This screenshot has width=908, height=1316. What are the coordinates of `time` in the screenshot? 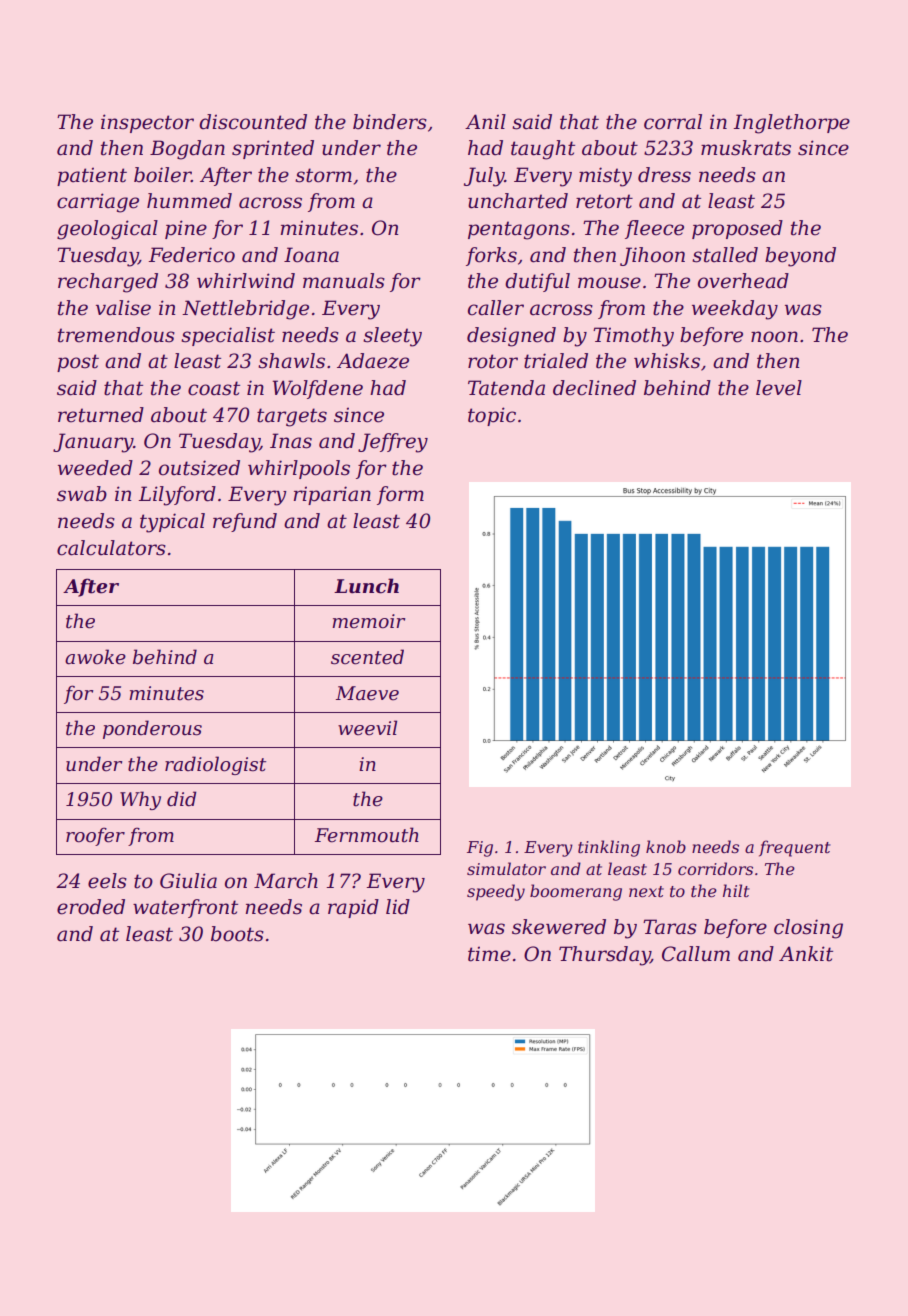 It's located at (489, 954).
